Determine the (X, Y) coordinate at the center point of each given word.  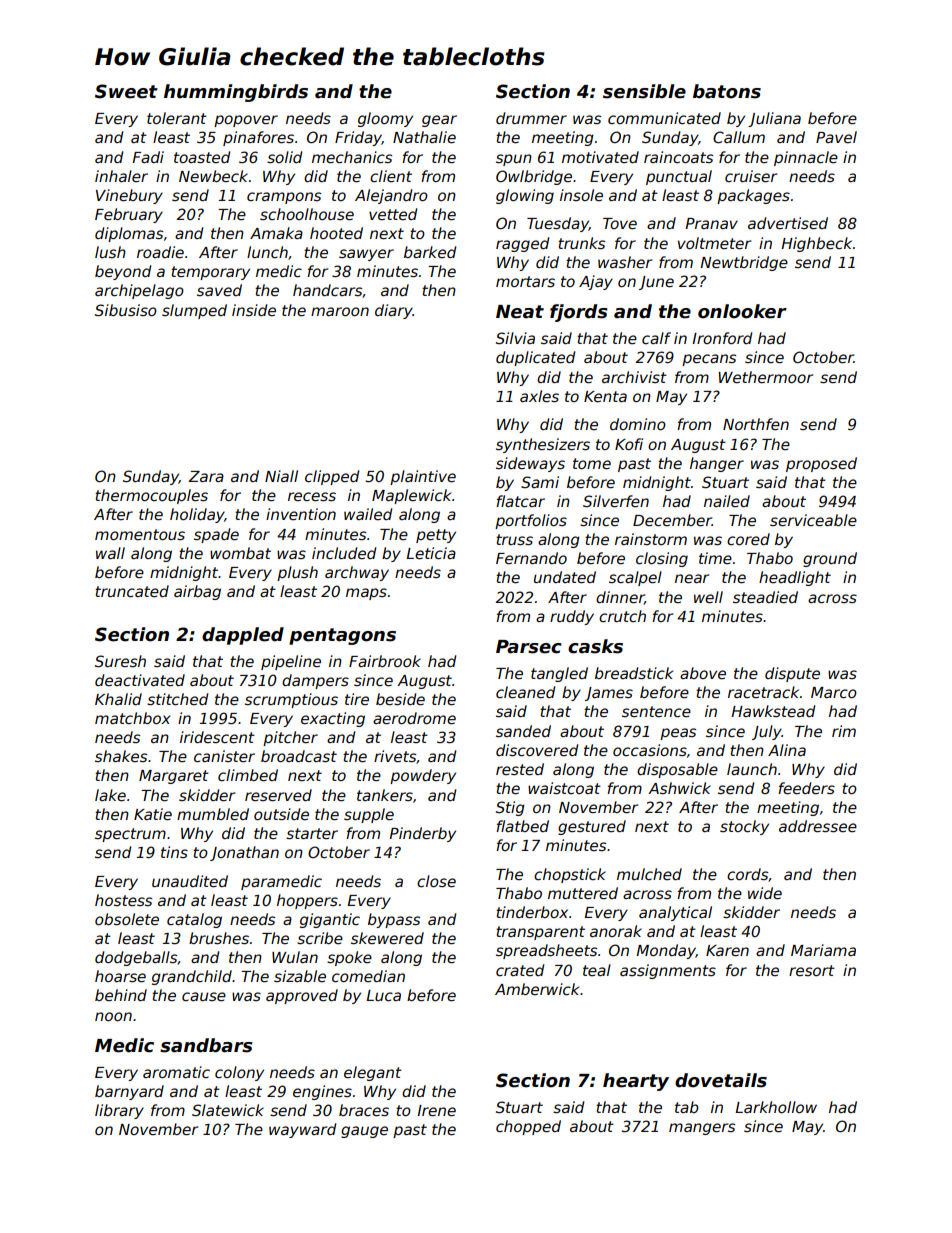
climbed (248, 775)
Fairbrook (385, 661)
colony (239, 1073)
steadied (765, 597)
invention (301, 514)
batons (727, 91)
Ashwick (679, 788)
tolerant (177, 118)
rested (520, 769)
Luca (383, 995)
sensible (644, 91)
